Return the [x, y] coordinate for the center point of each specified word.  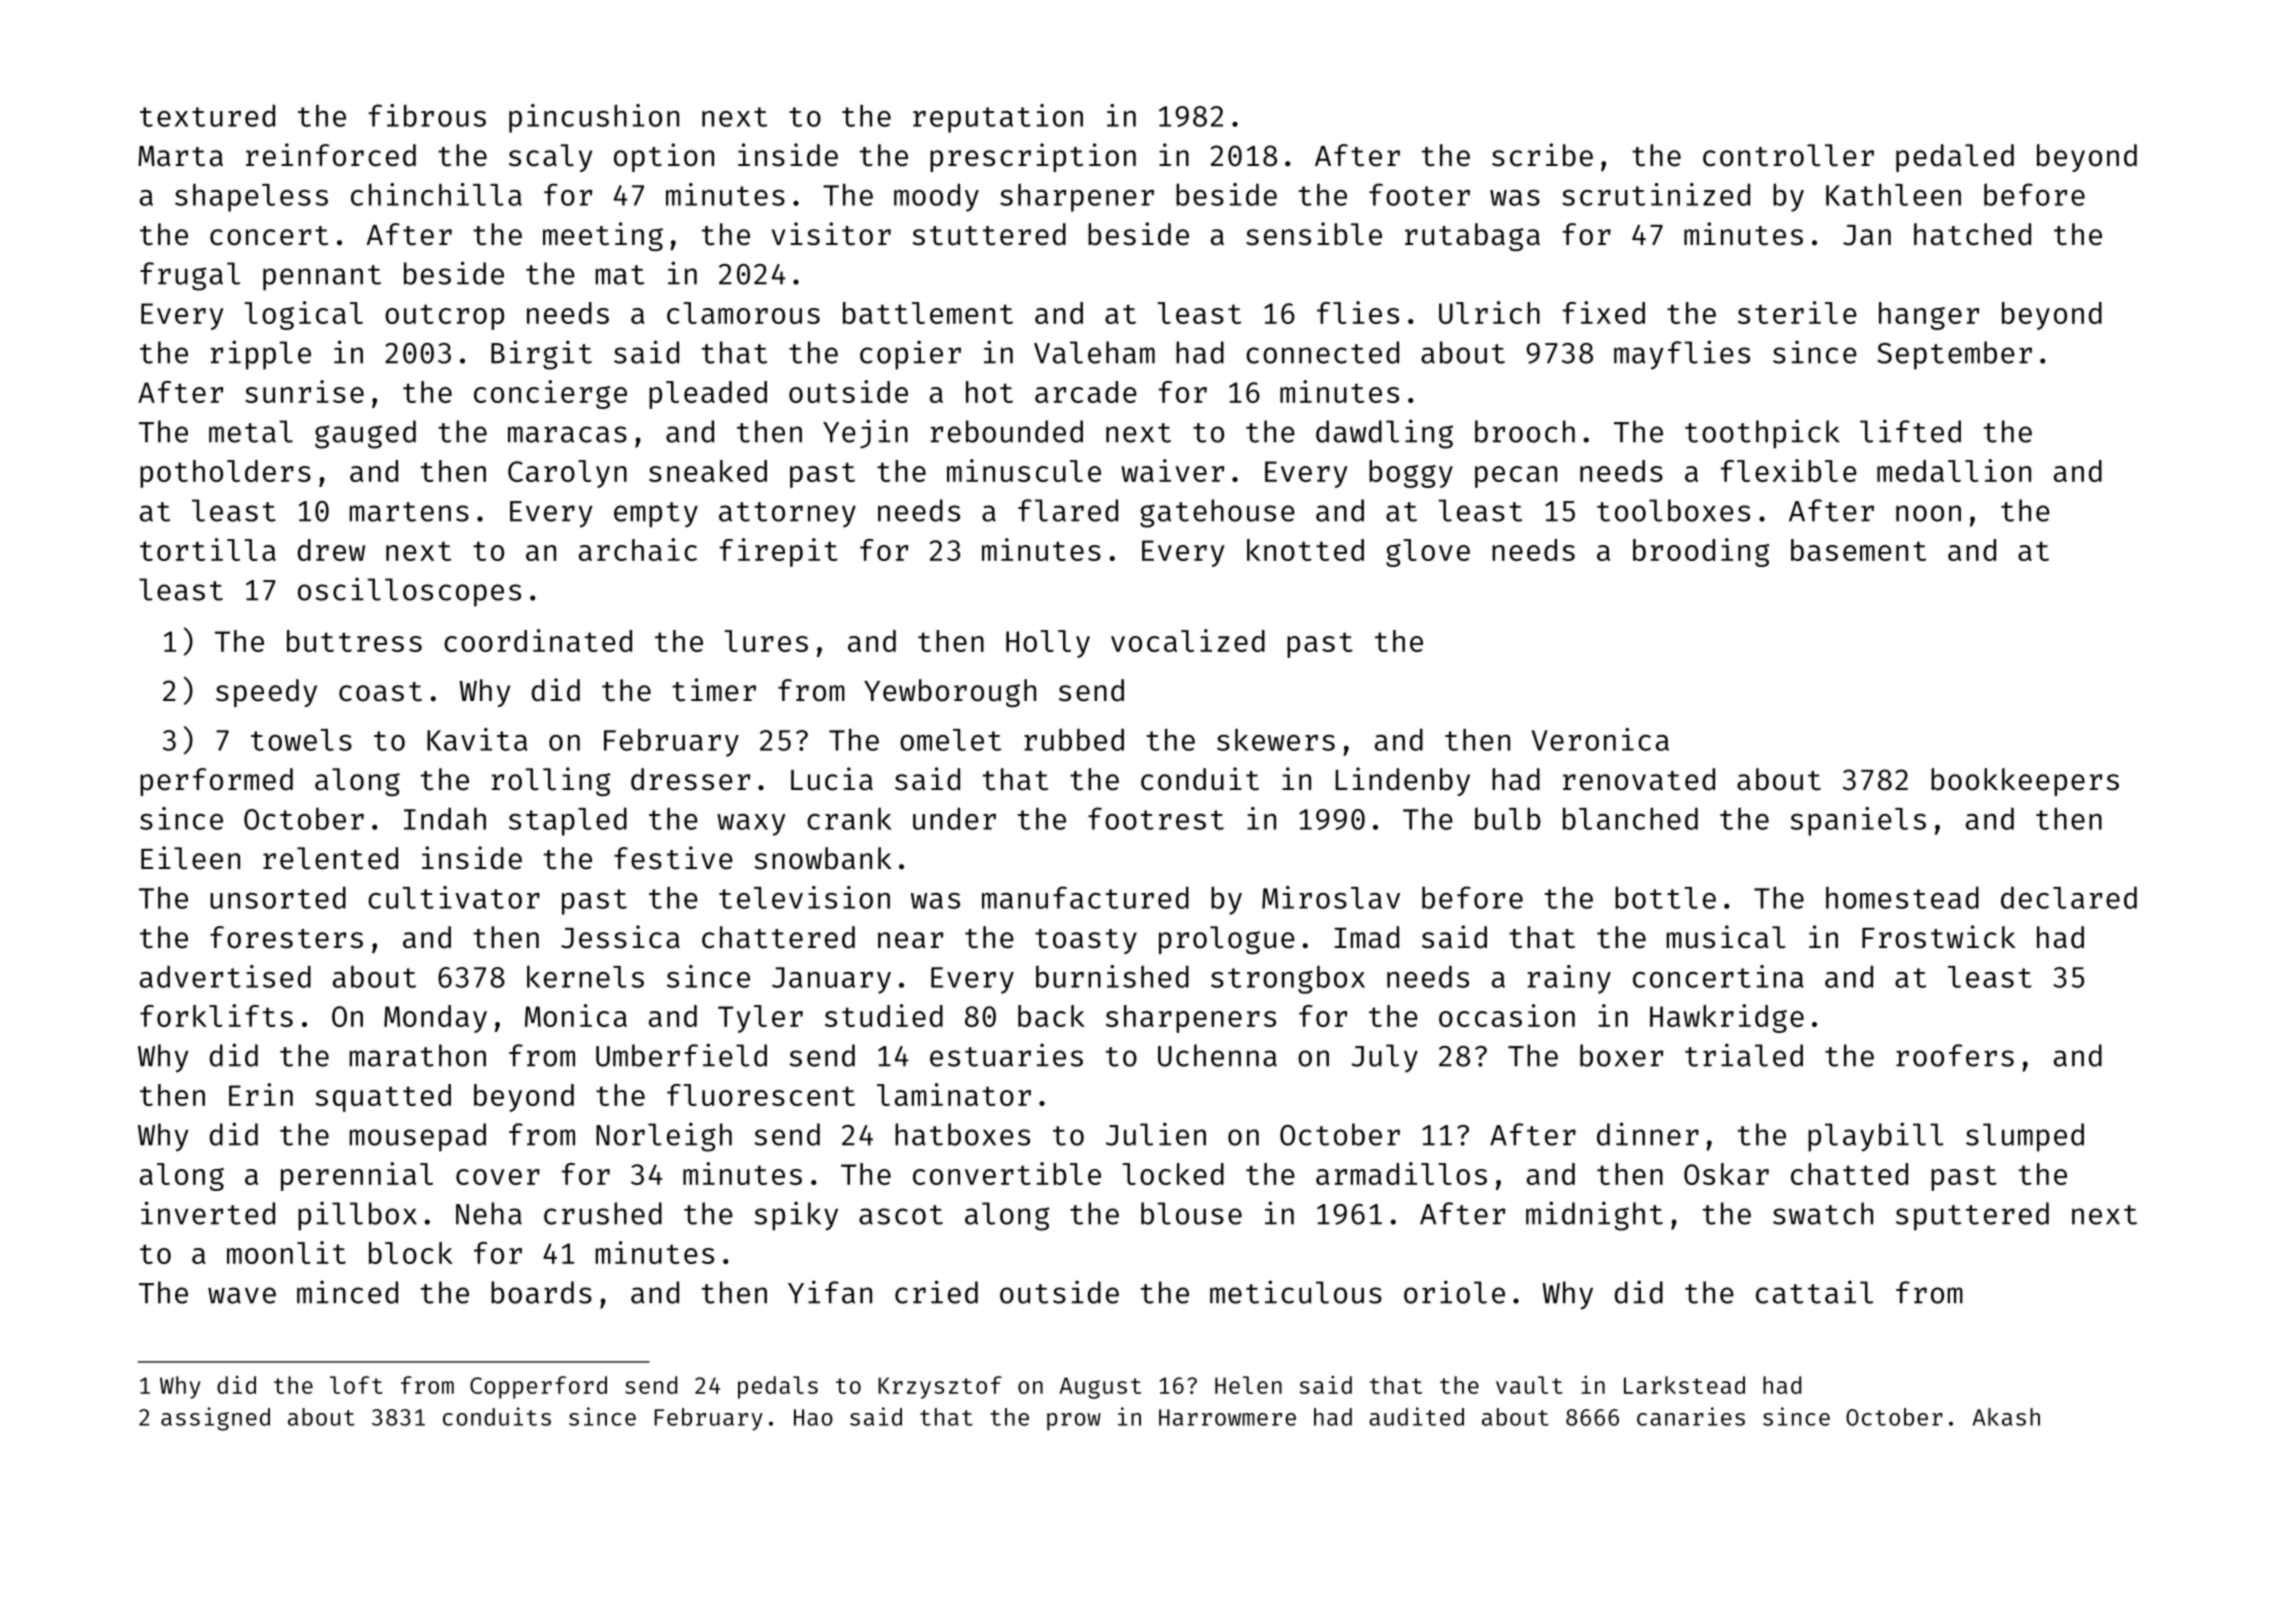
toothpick [1762, 434]
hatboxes [962, 1134]
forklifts [216, 1015]
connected [1322, 352]
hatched [1972, 234]
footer [1419, 194]
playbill [1876, 1137]
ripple [261, 355]
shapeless [251, 198]
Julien [1156, 1134]
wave [242, 1295]
